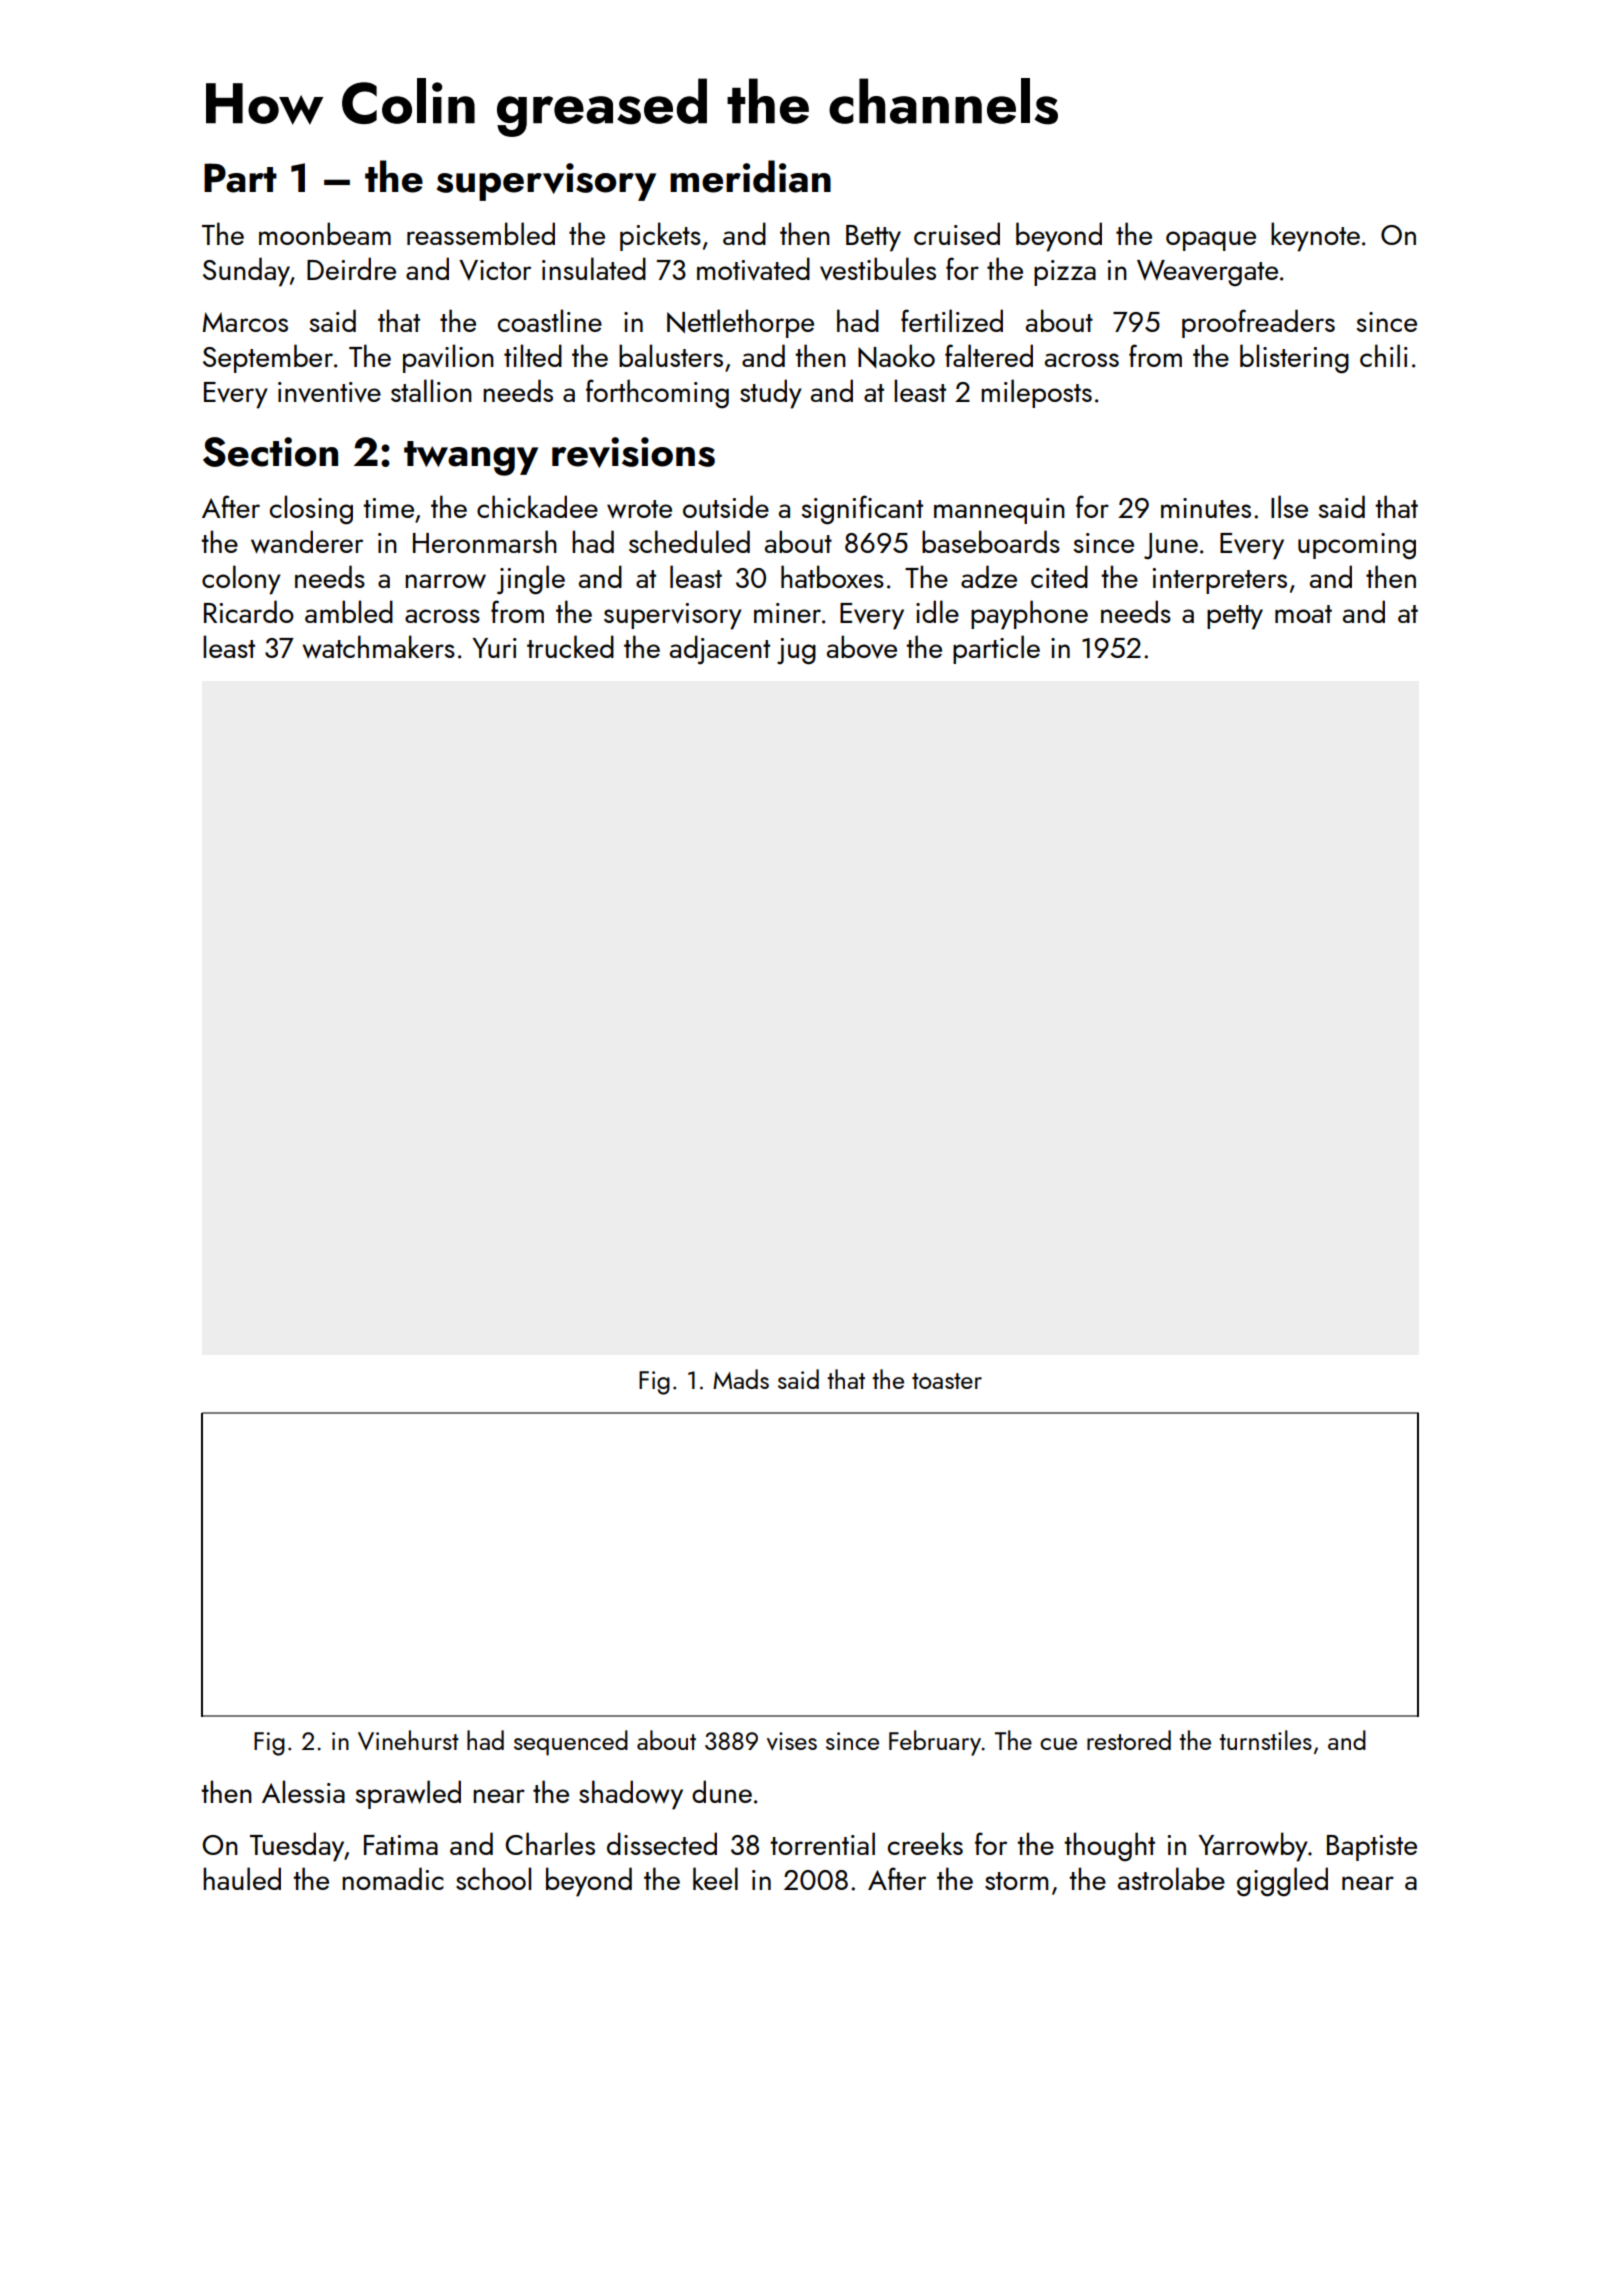 The image size is (1620, 2292). What do you see at coordinates (862, 510) in the image?
I see `significant` at bounding box center [862, 510].
